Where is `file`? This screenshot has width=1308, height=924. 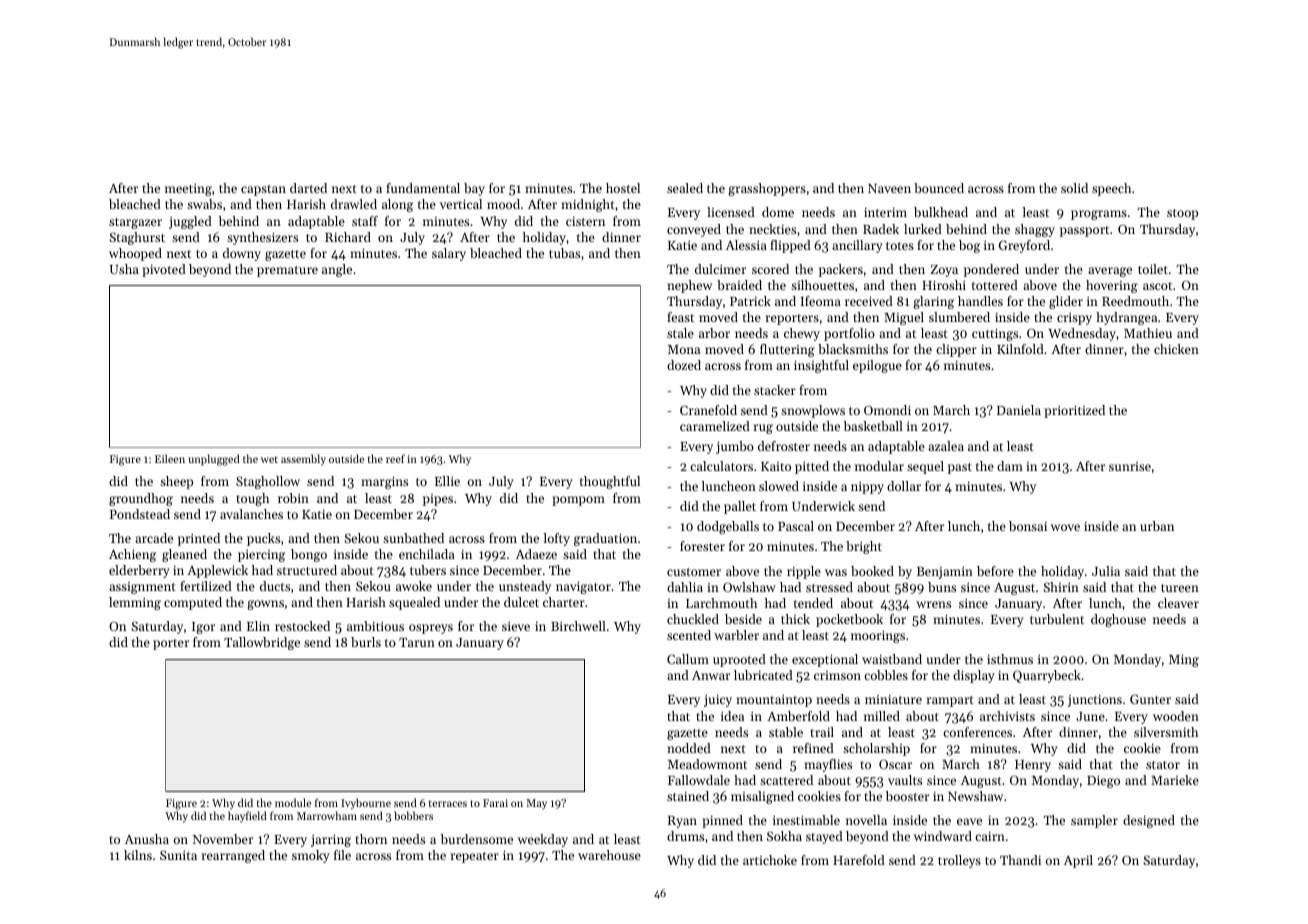
file is located at coordinates (342, 855).
